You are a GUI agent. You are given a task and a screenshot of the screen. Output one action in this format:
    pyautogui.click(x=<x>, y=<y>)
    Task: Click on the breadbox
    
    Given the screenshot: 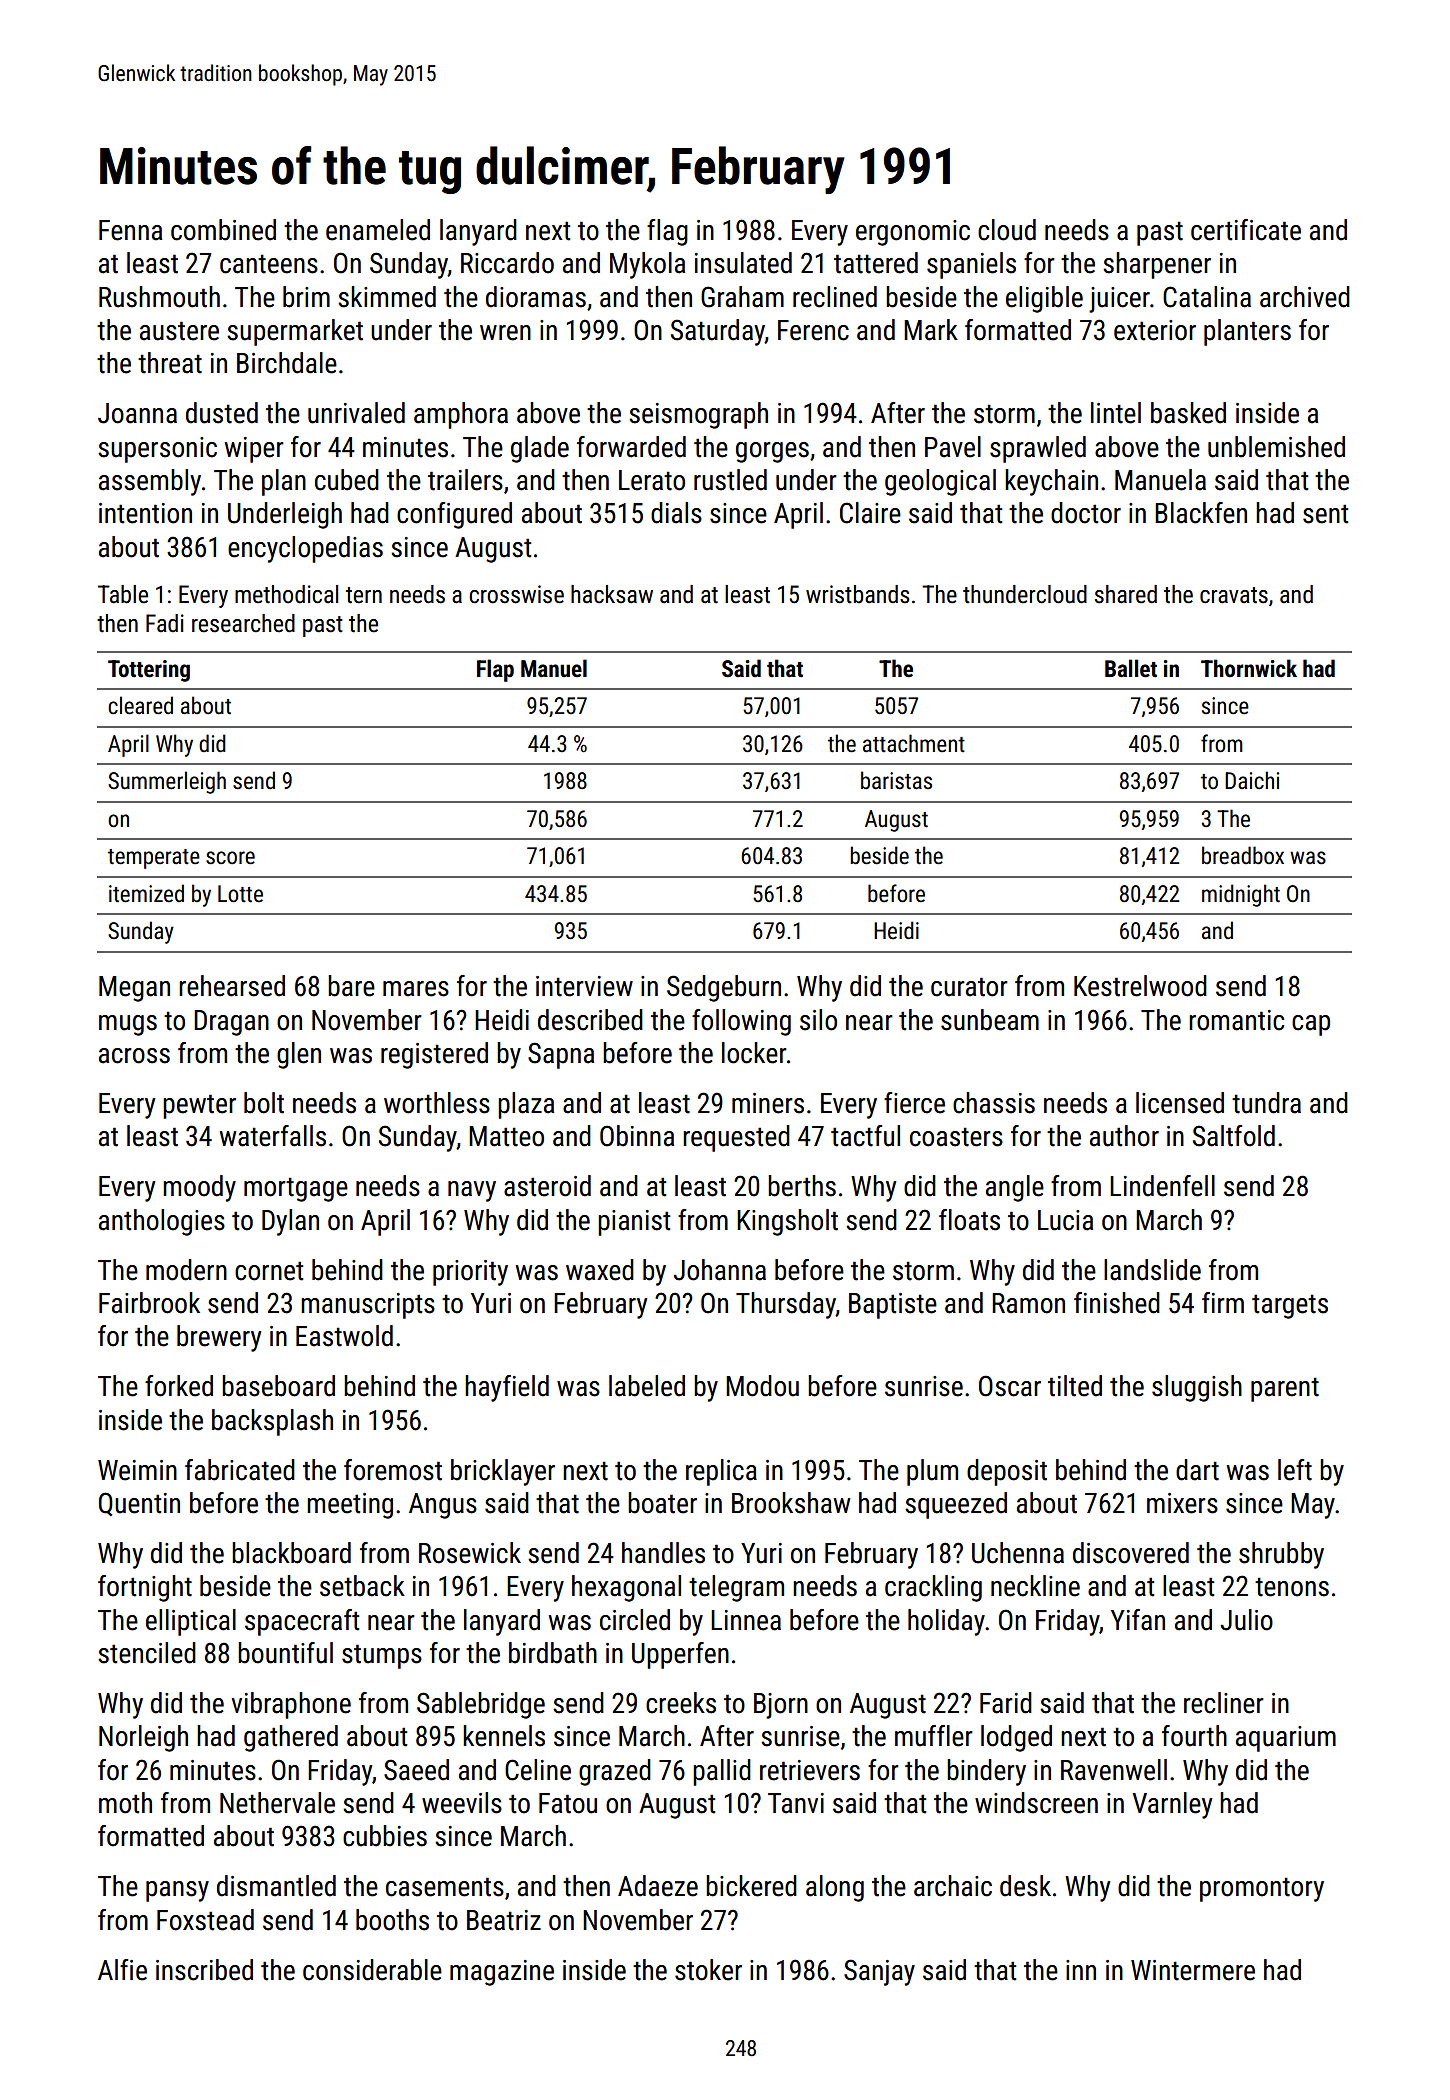 What is the action you would take?
    pyautogui.click(x=1243, y=855)
